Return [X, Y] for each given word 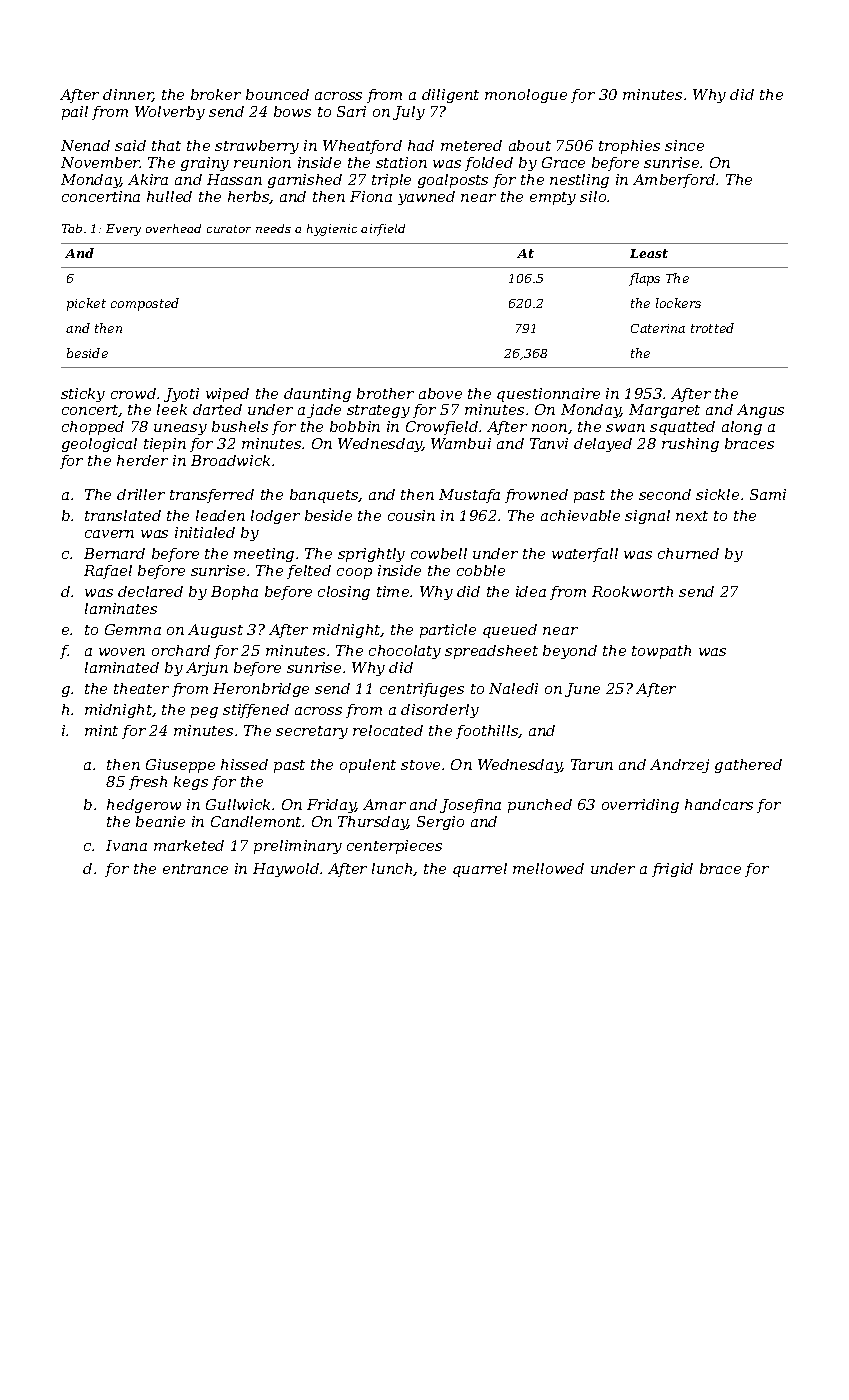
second [665, 494]
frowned [536, 496]
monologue [526, 96]
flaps [644, 279]
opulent [368, 766]
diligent [450, 96]
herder [142, 460]
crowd [133, 393]
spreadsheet [491, 652]
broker [216, 94]
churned [688, 553]
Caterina [658, 328]
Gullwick [238, 804]
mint [101, 730]
